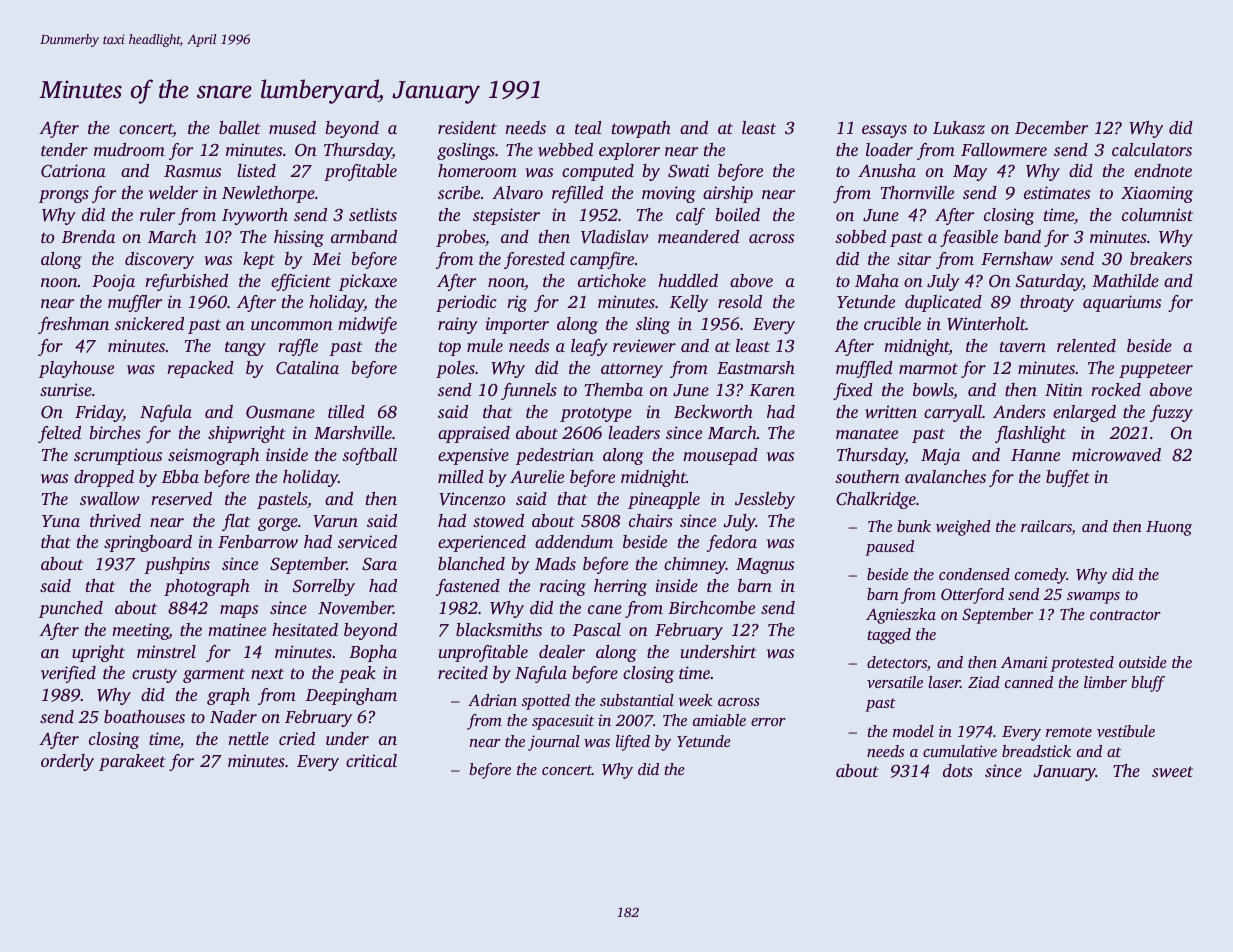  I want to click on fuzzy, so click(1171, 413).
